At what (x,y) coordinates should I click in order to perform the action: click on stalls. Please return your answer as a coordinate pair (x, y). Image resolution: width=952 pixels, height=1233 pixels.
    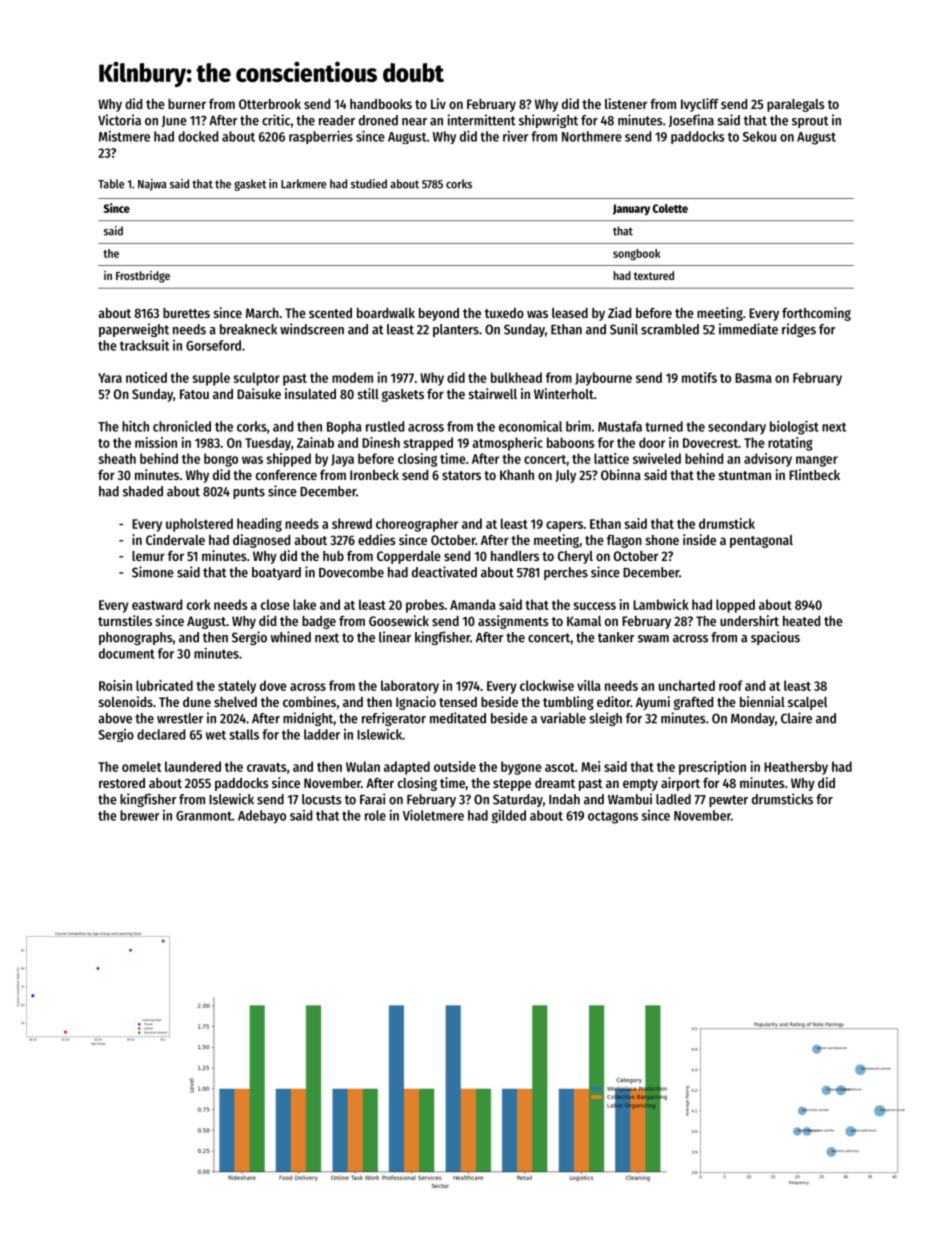
    Looking at the image, I should click on (244, 734).
